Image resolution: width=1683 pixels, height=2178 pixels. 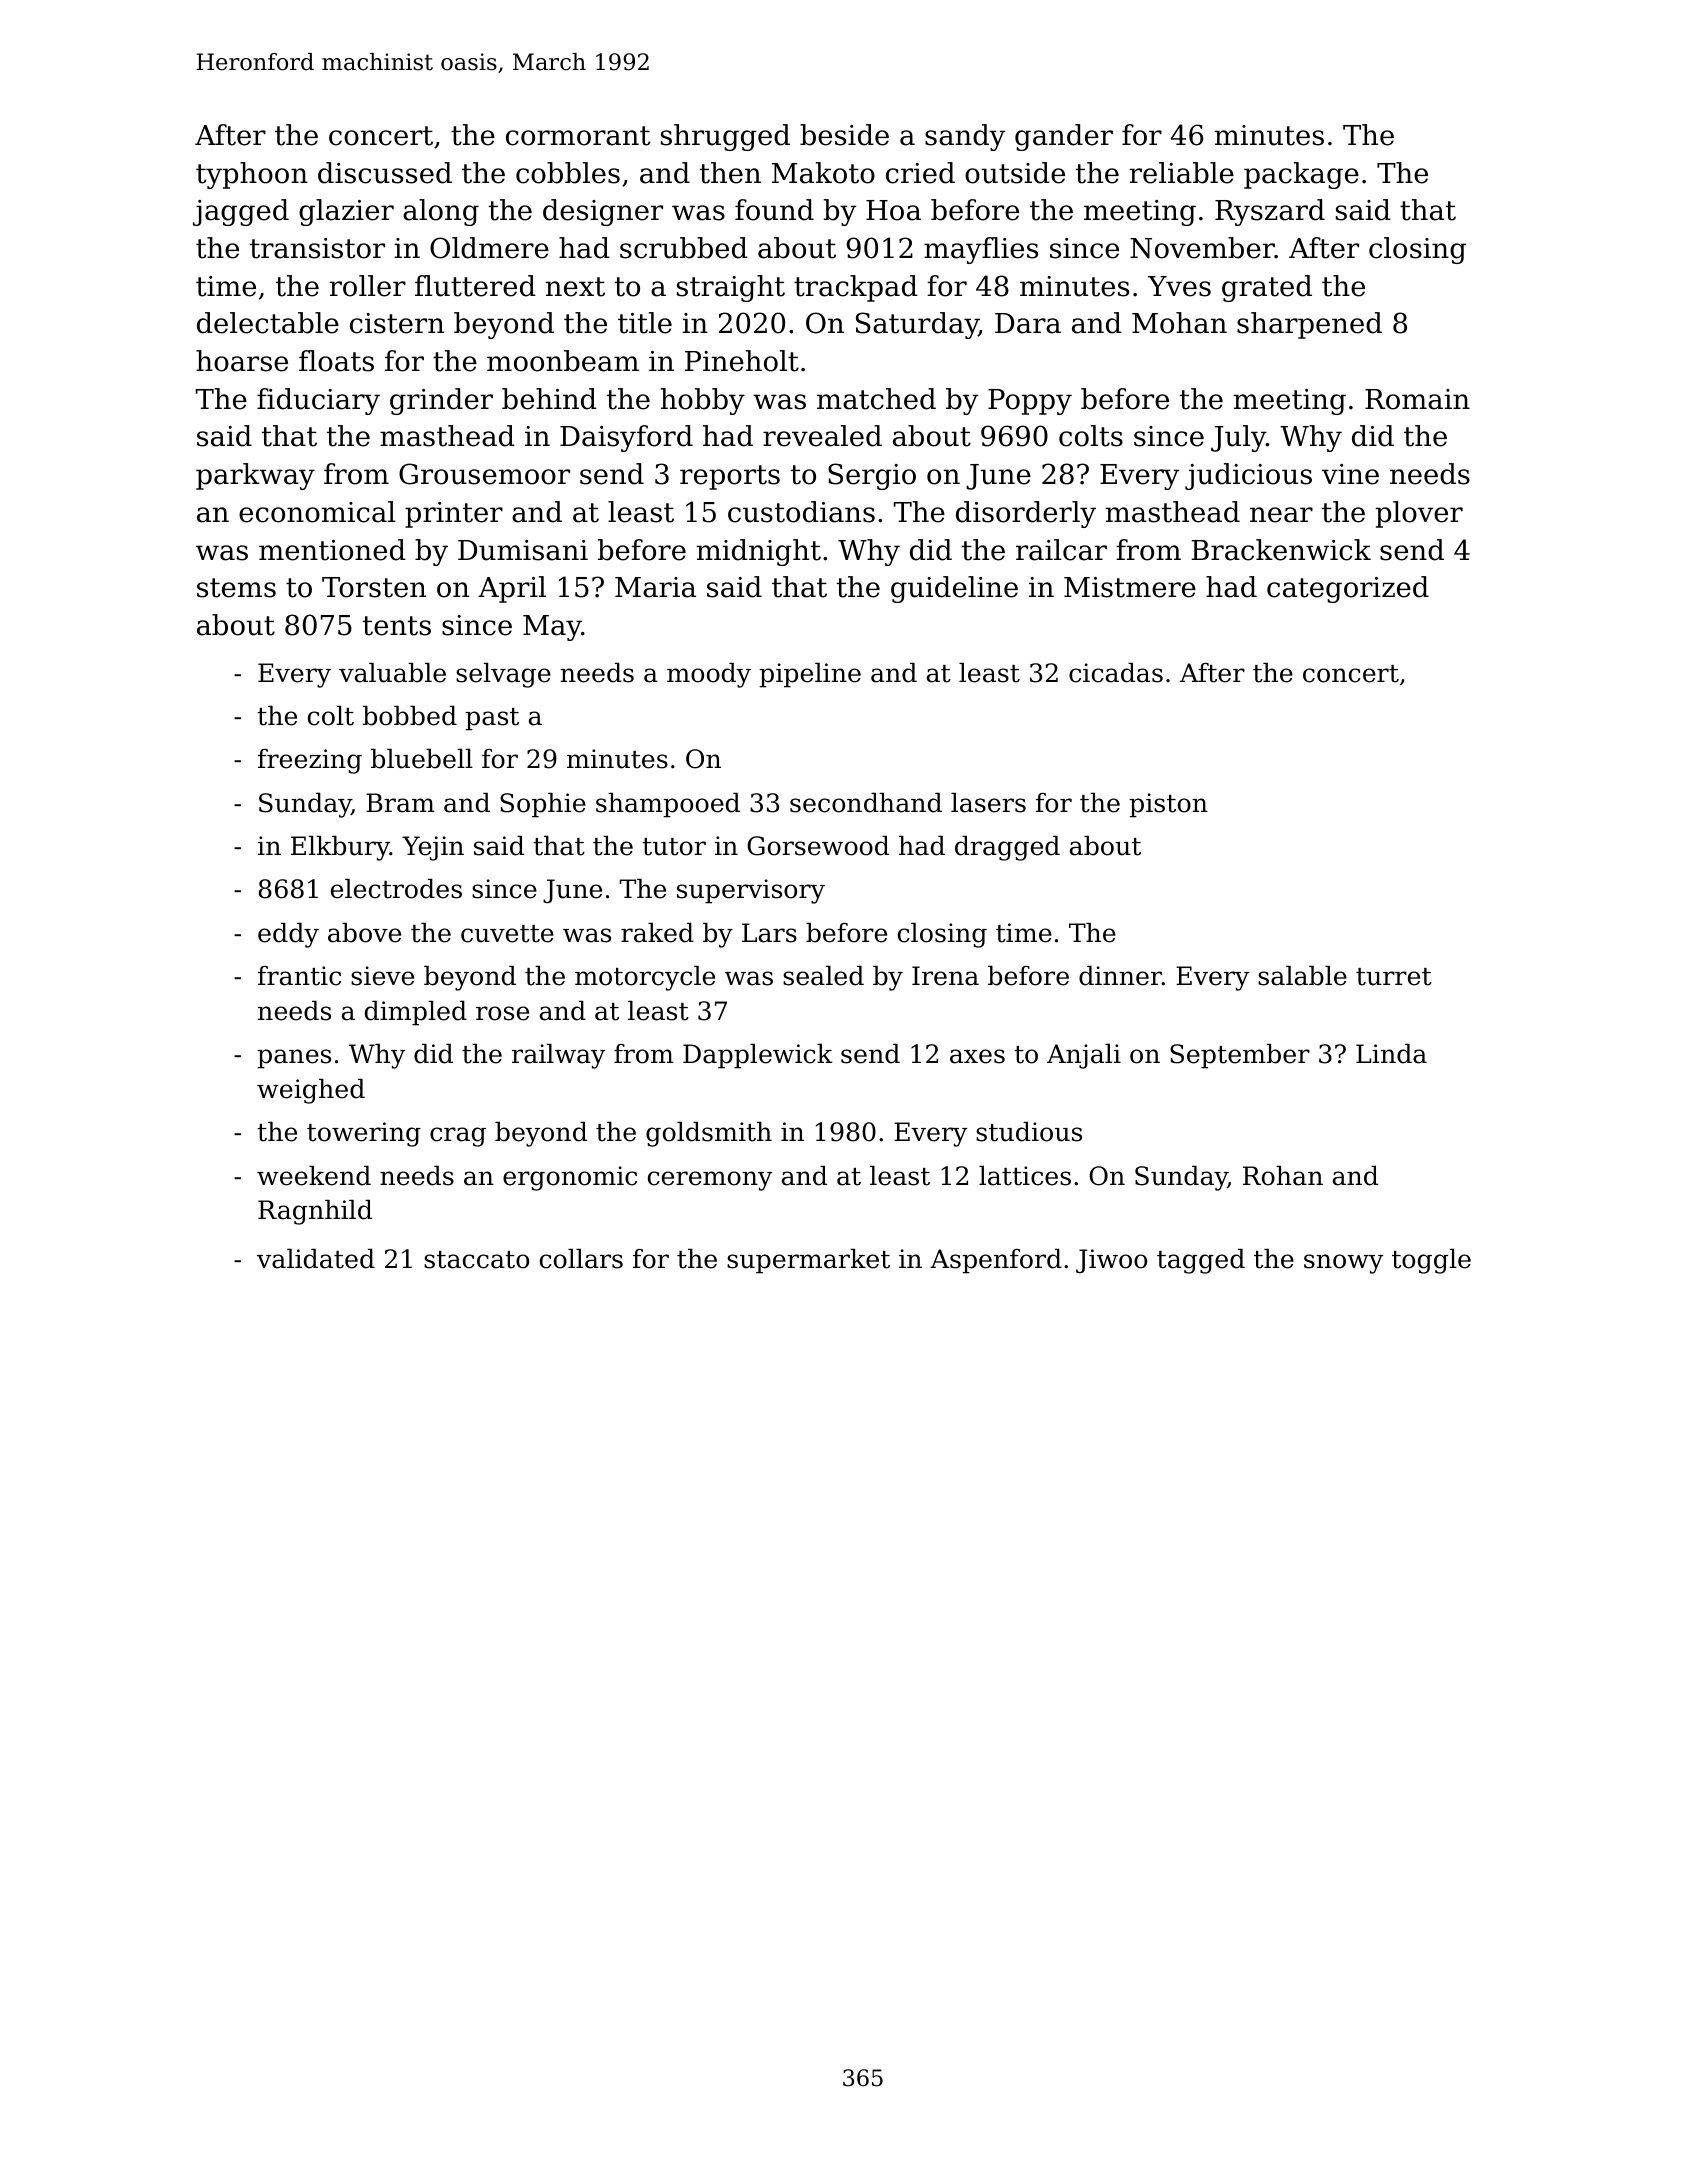 What do you see at coordinates (1116, 673) in the image?
I see `cicadas` at bounding box center [1116, 673].
